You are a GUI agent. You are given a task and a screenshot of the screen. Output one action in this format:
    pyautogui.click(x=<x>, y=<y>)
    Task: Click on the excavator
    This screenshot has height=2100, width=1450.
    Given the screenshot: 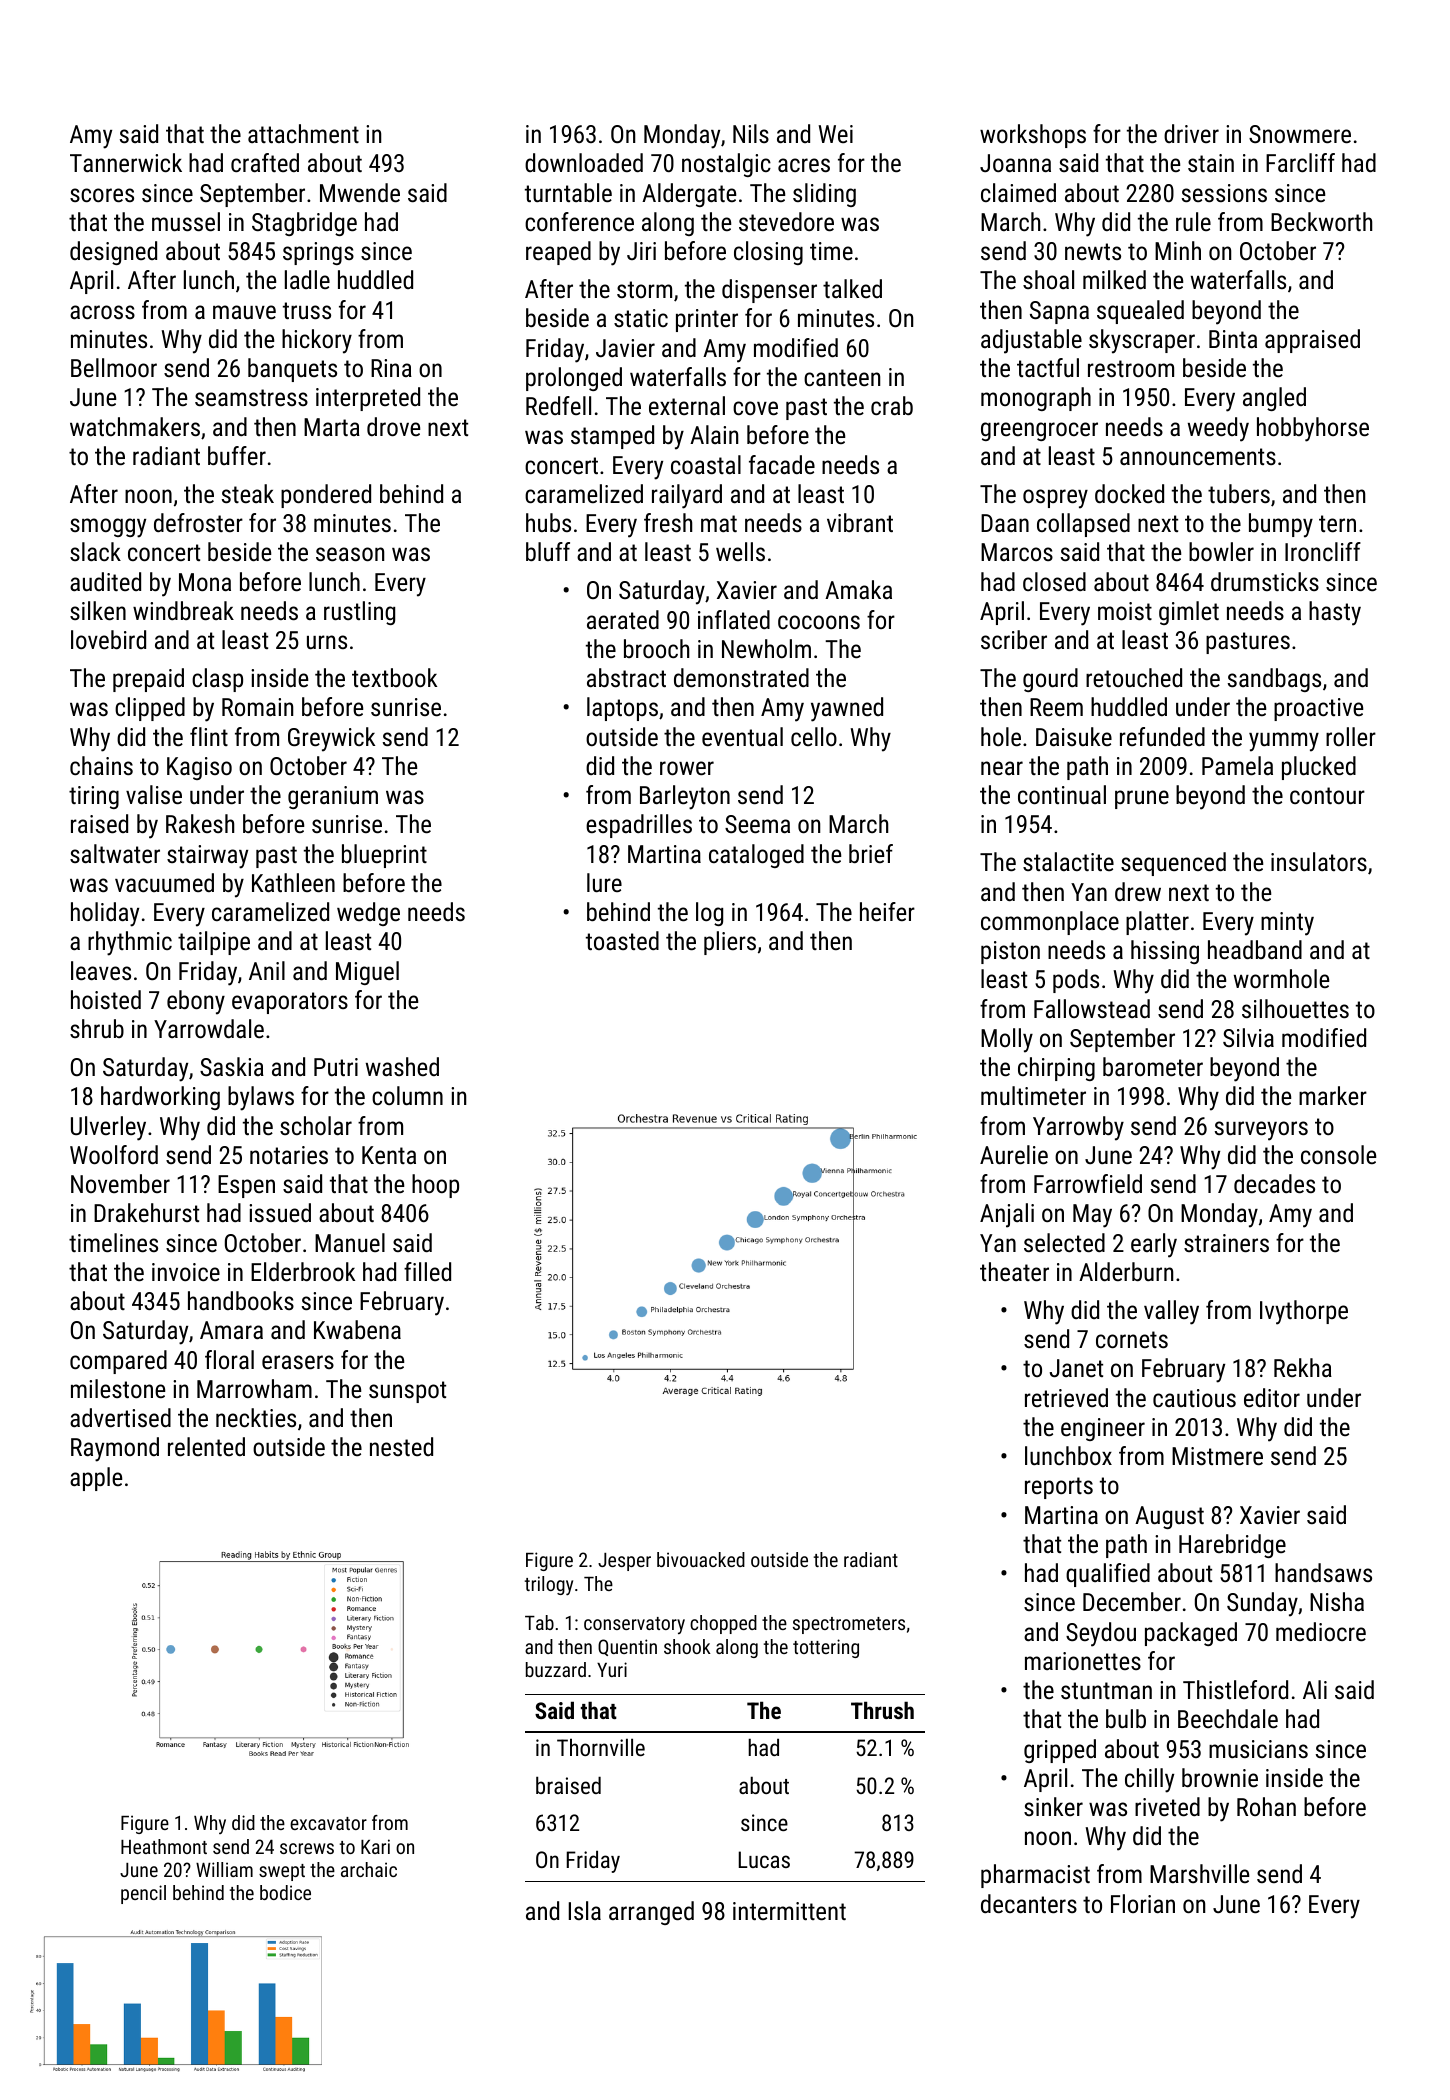 What is the action you would take?
    pyautogui.click(x=328, y=1823)
